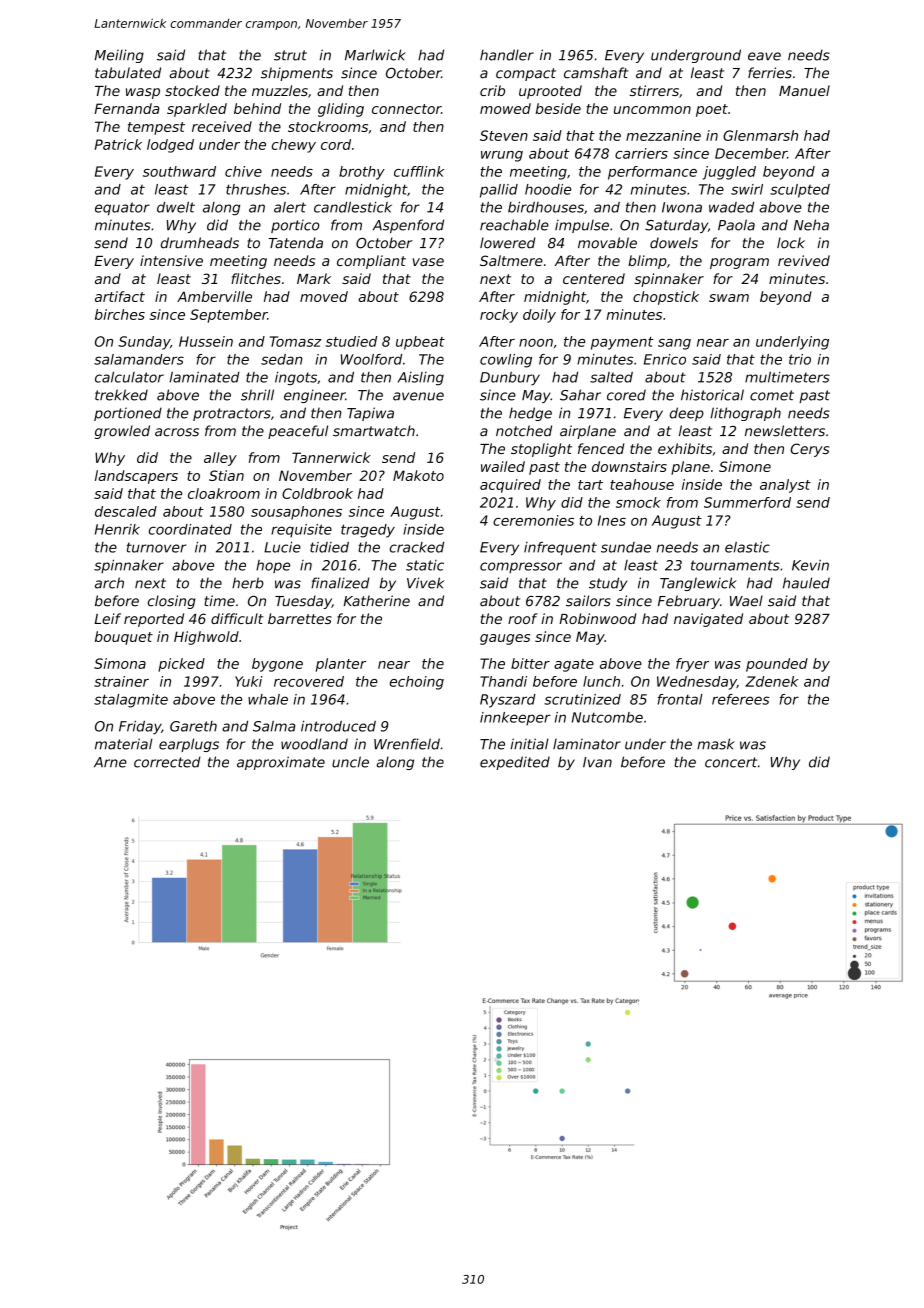 Image resolution: width=924 pixels, height=1308 pixels. What do you see at coordinates (257, 395) in the screenshot?
I see `shrill` at bounding box center [257, 395].
